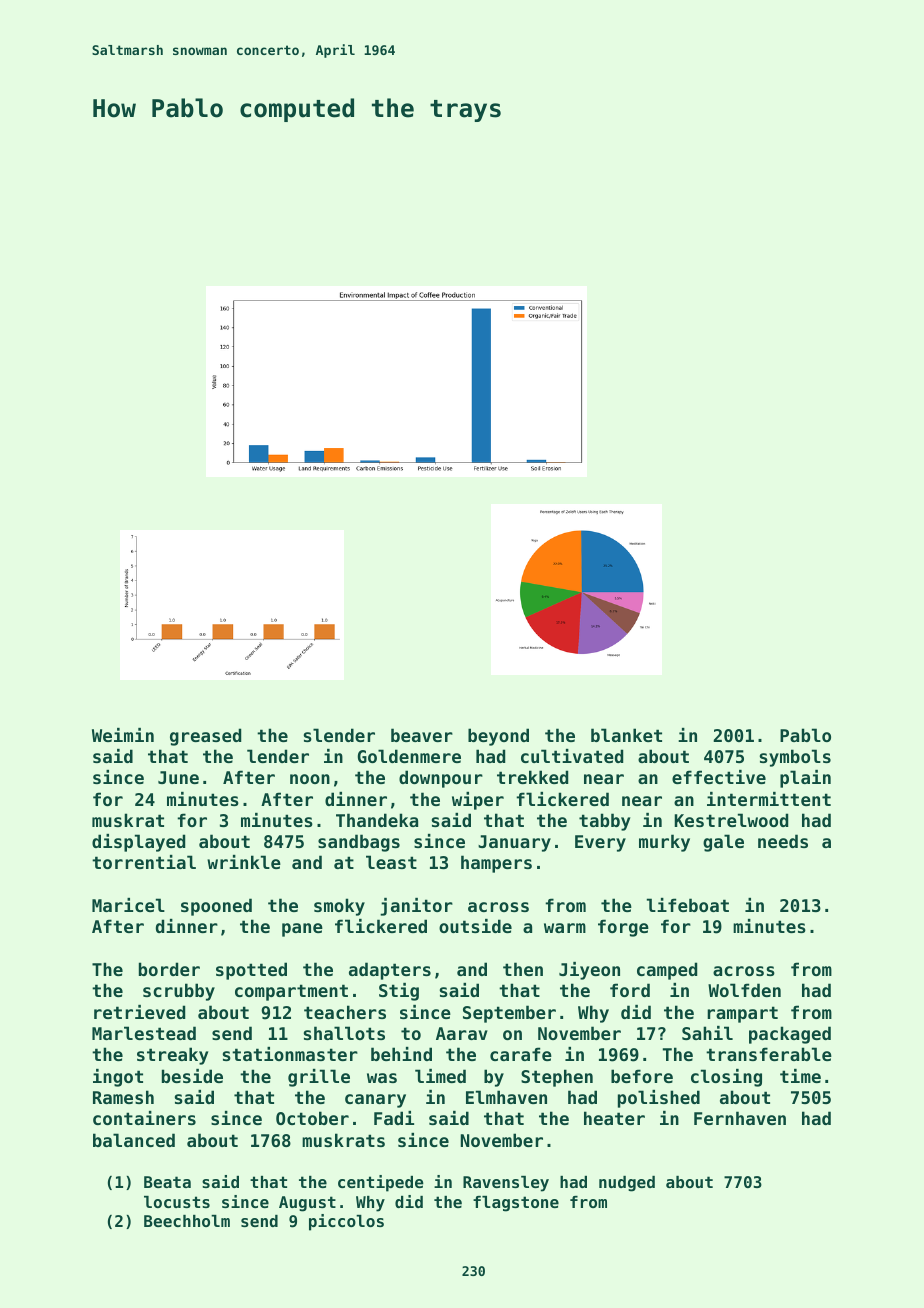 This screenshot has height=1308, width=924. What do you see at coordinates (769, 1054) in the screenshot?
I see `transferable` at bounding box center [769, 1054].
